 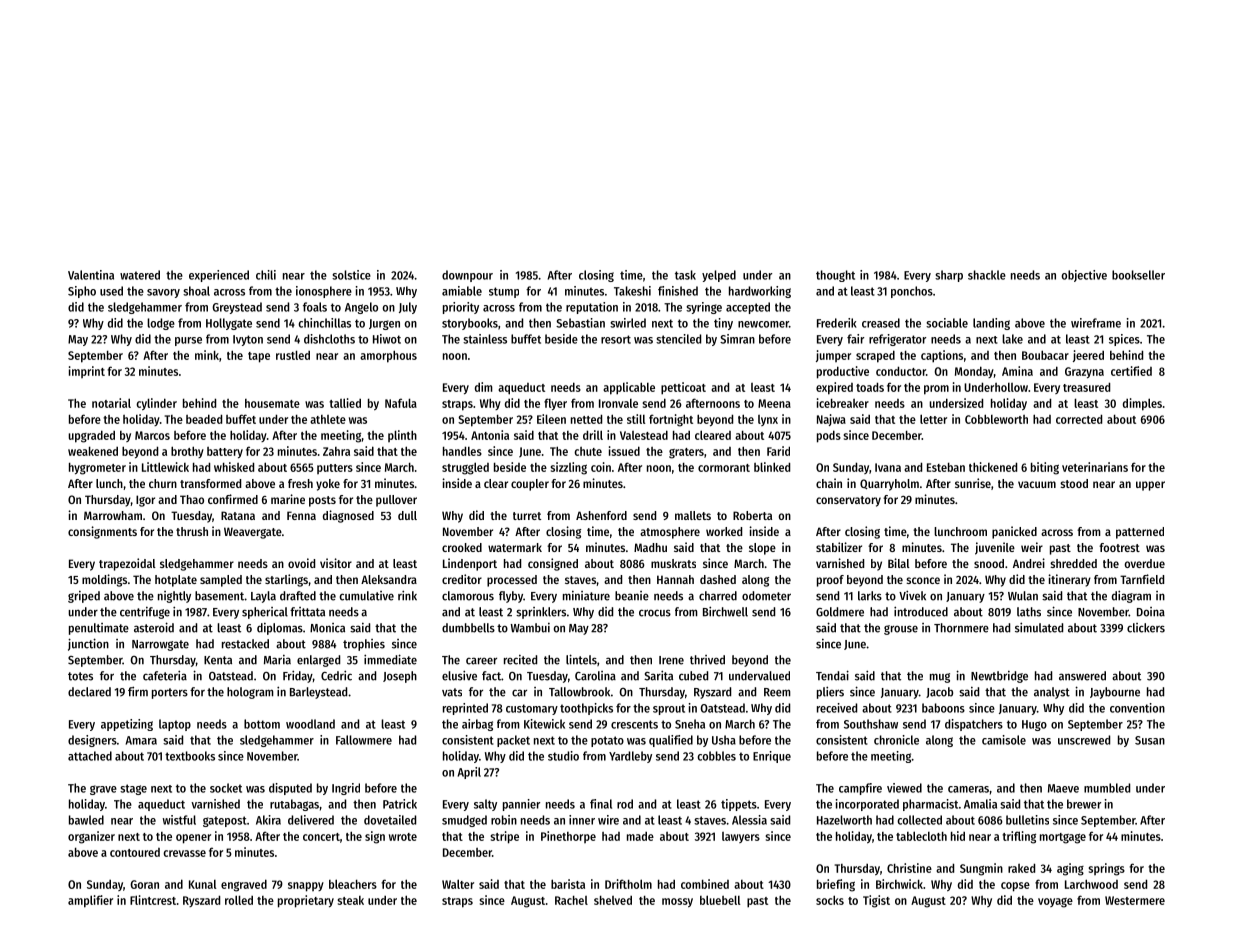 I want to click on shoal, so click(x=196, y=291).
